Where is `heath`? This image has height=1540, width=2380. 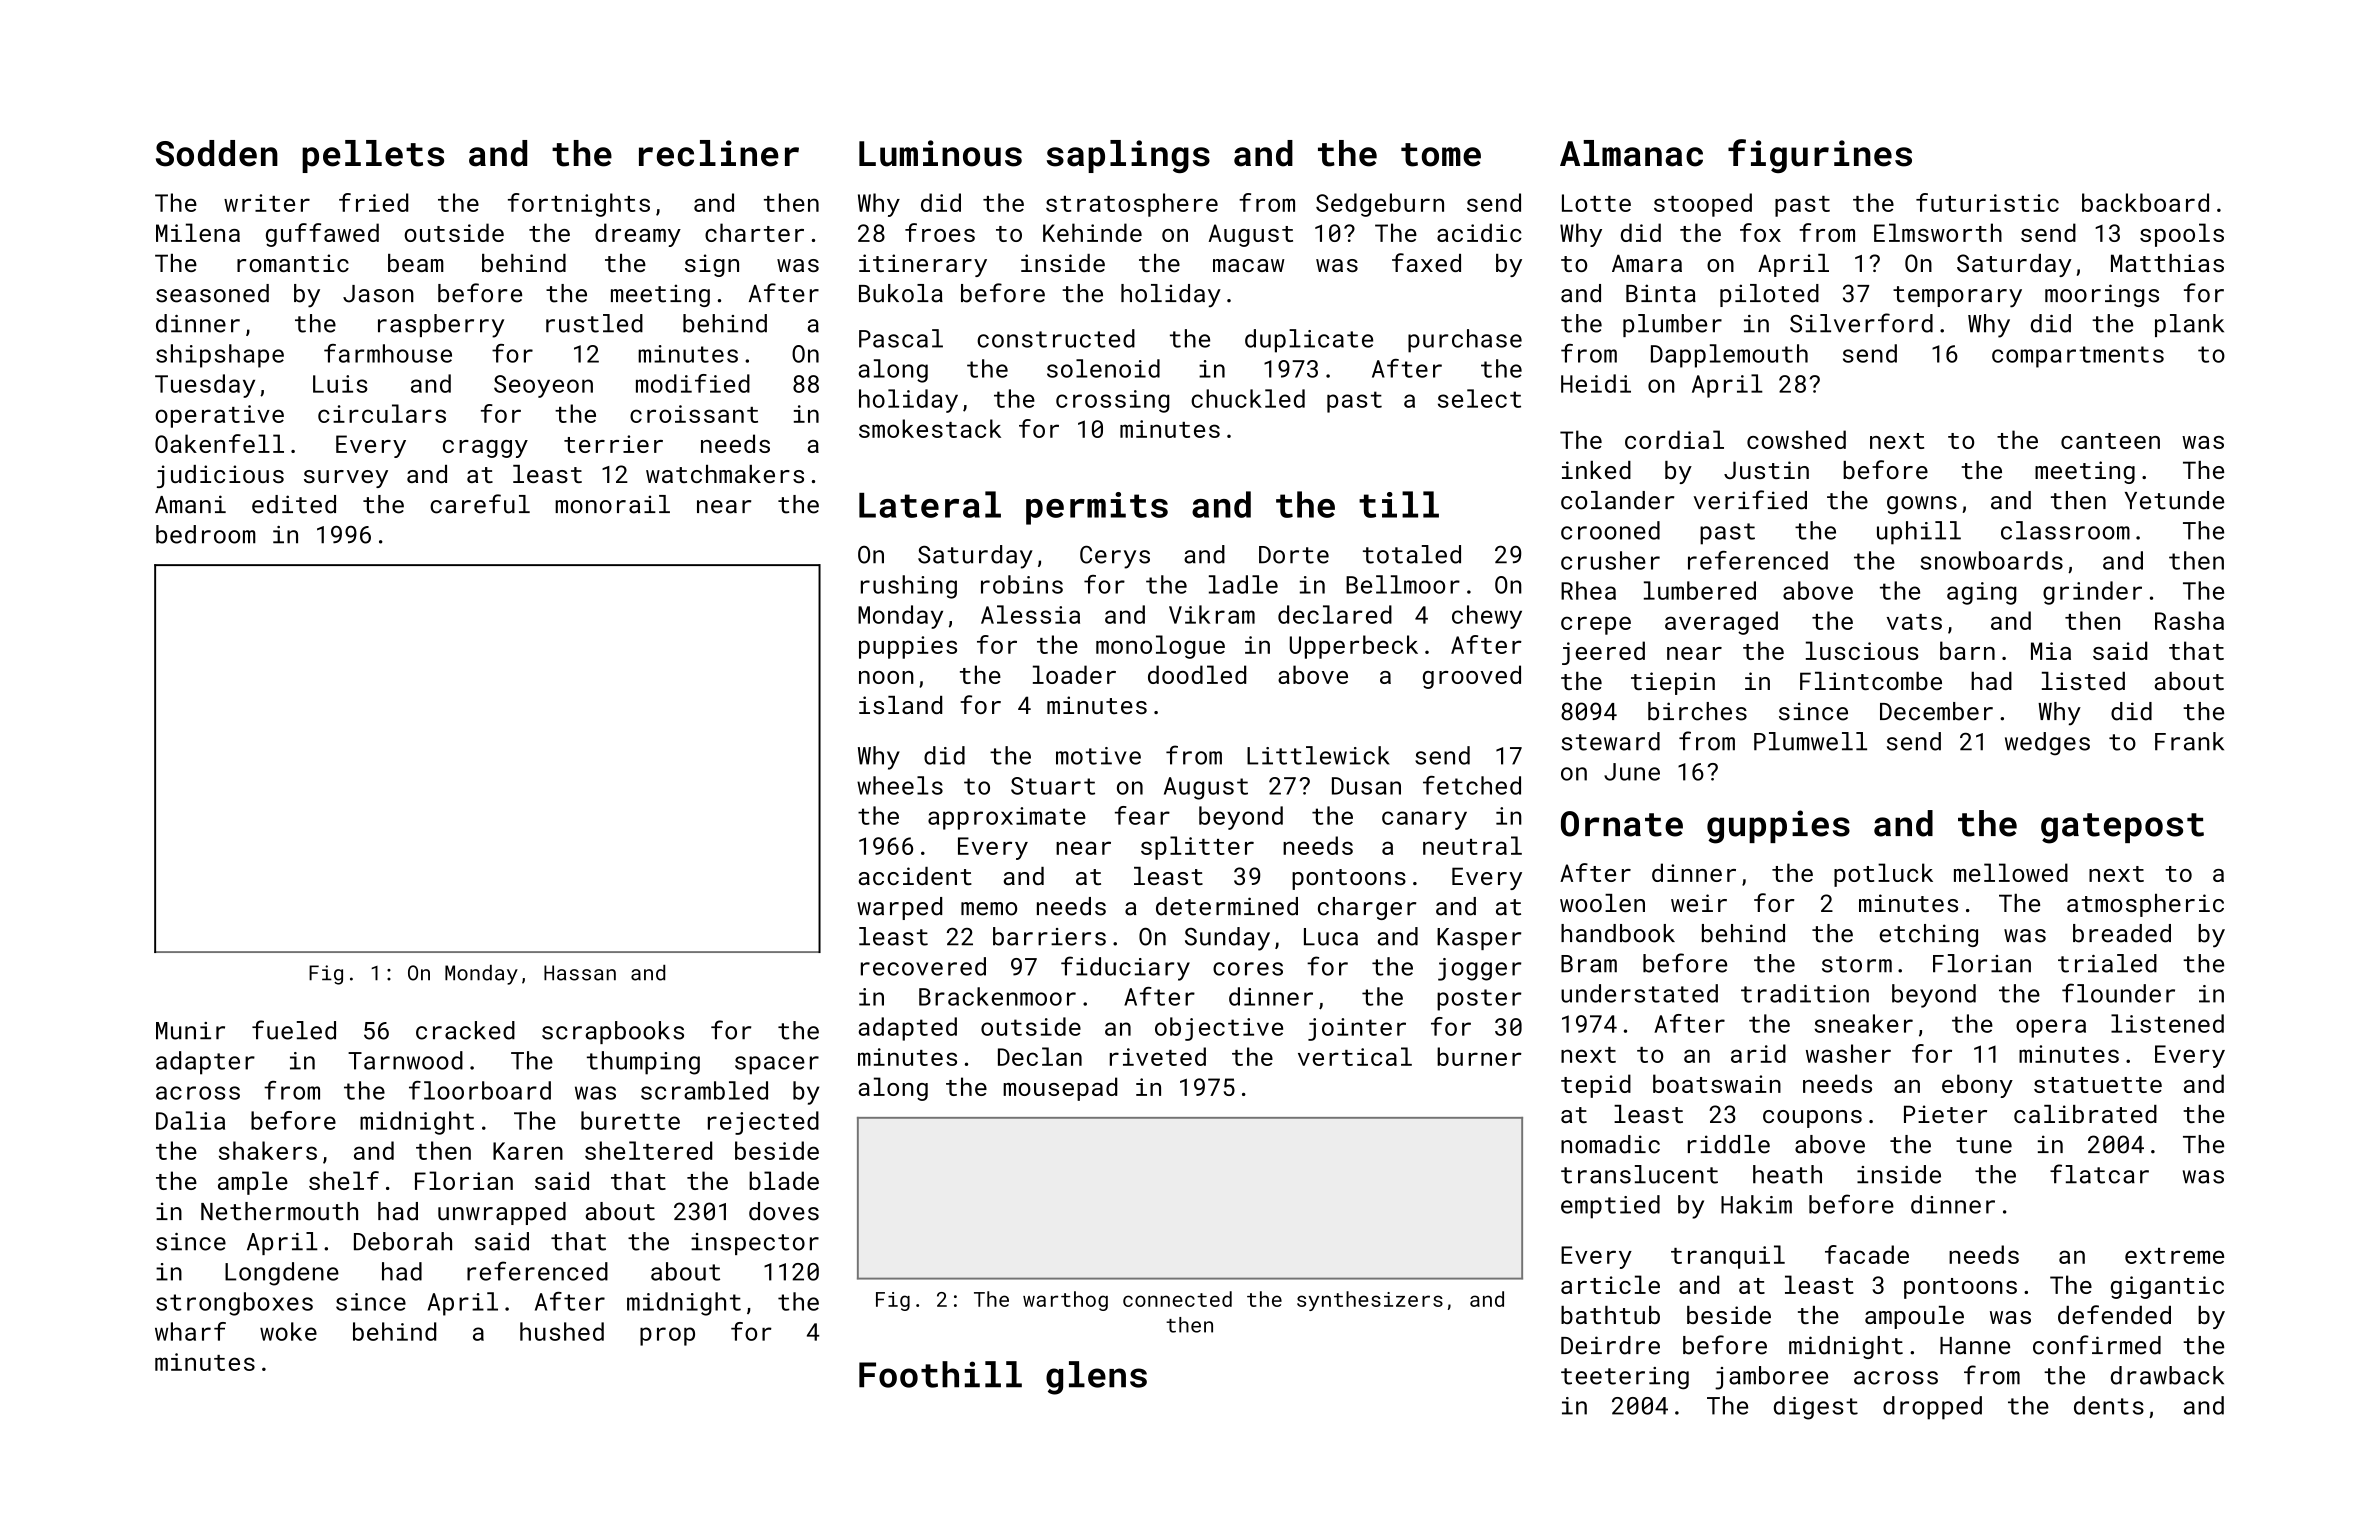 heath is located at coordinates (1787, 1174).
